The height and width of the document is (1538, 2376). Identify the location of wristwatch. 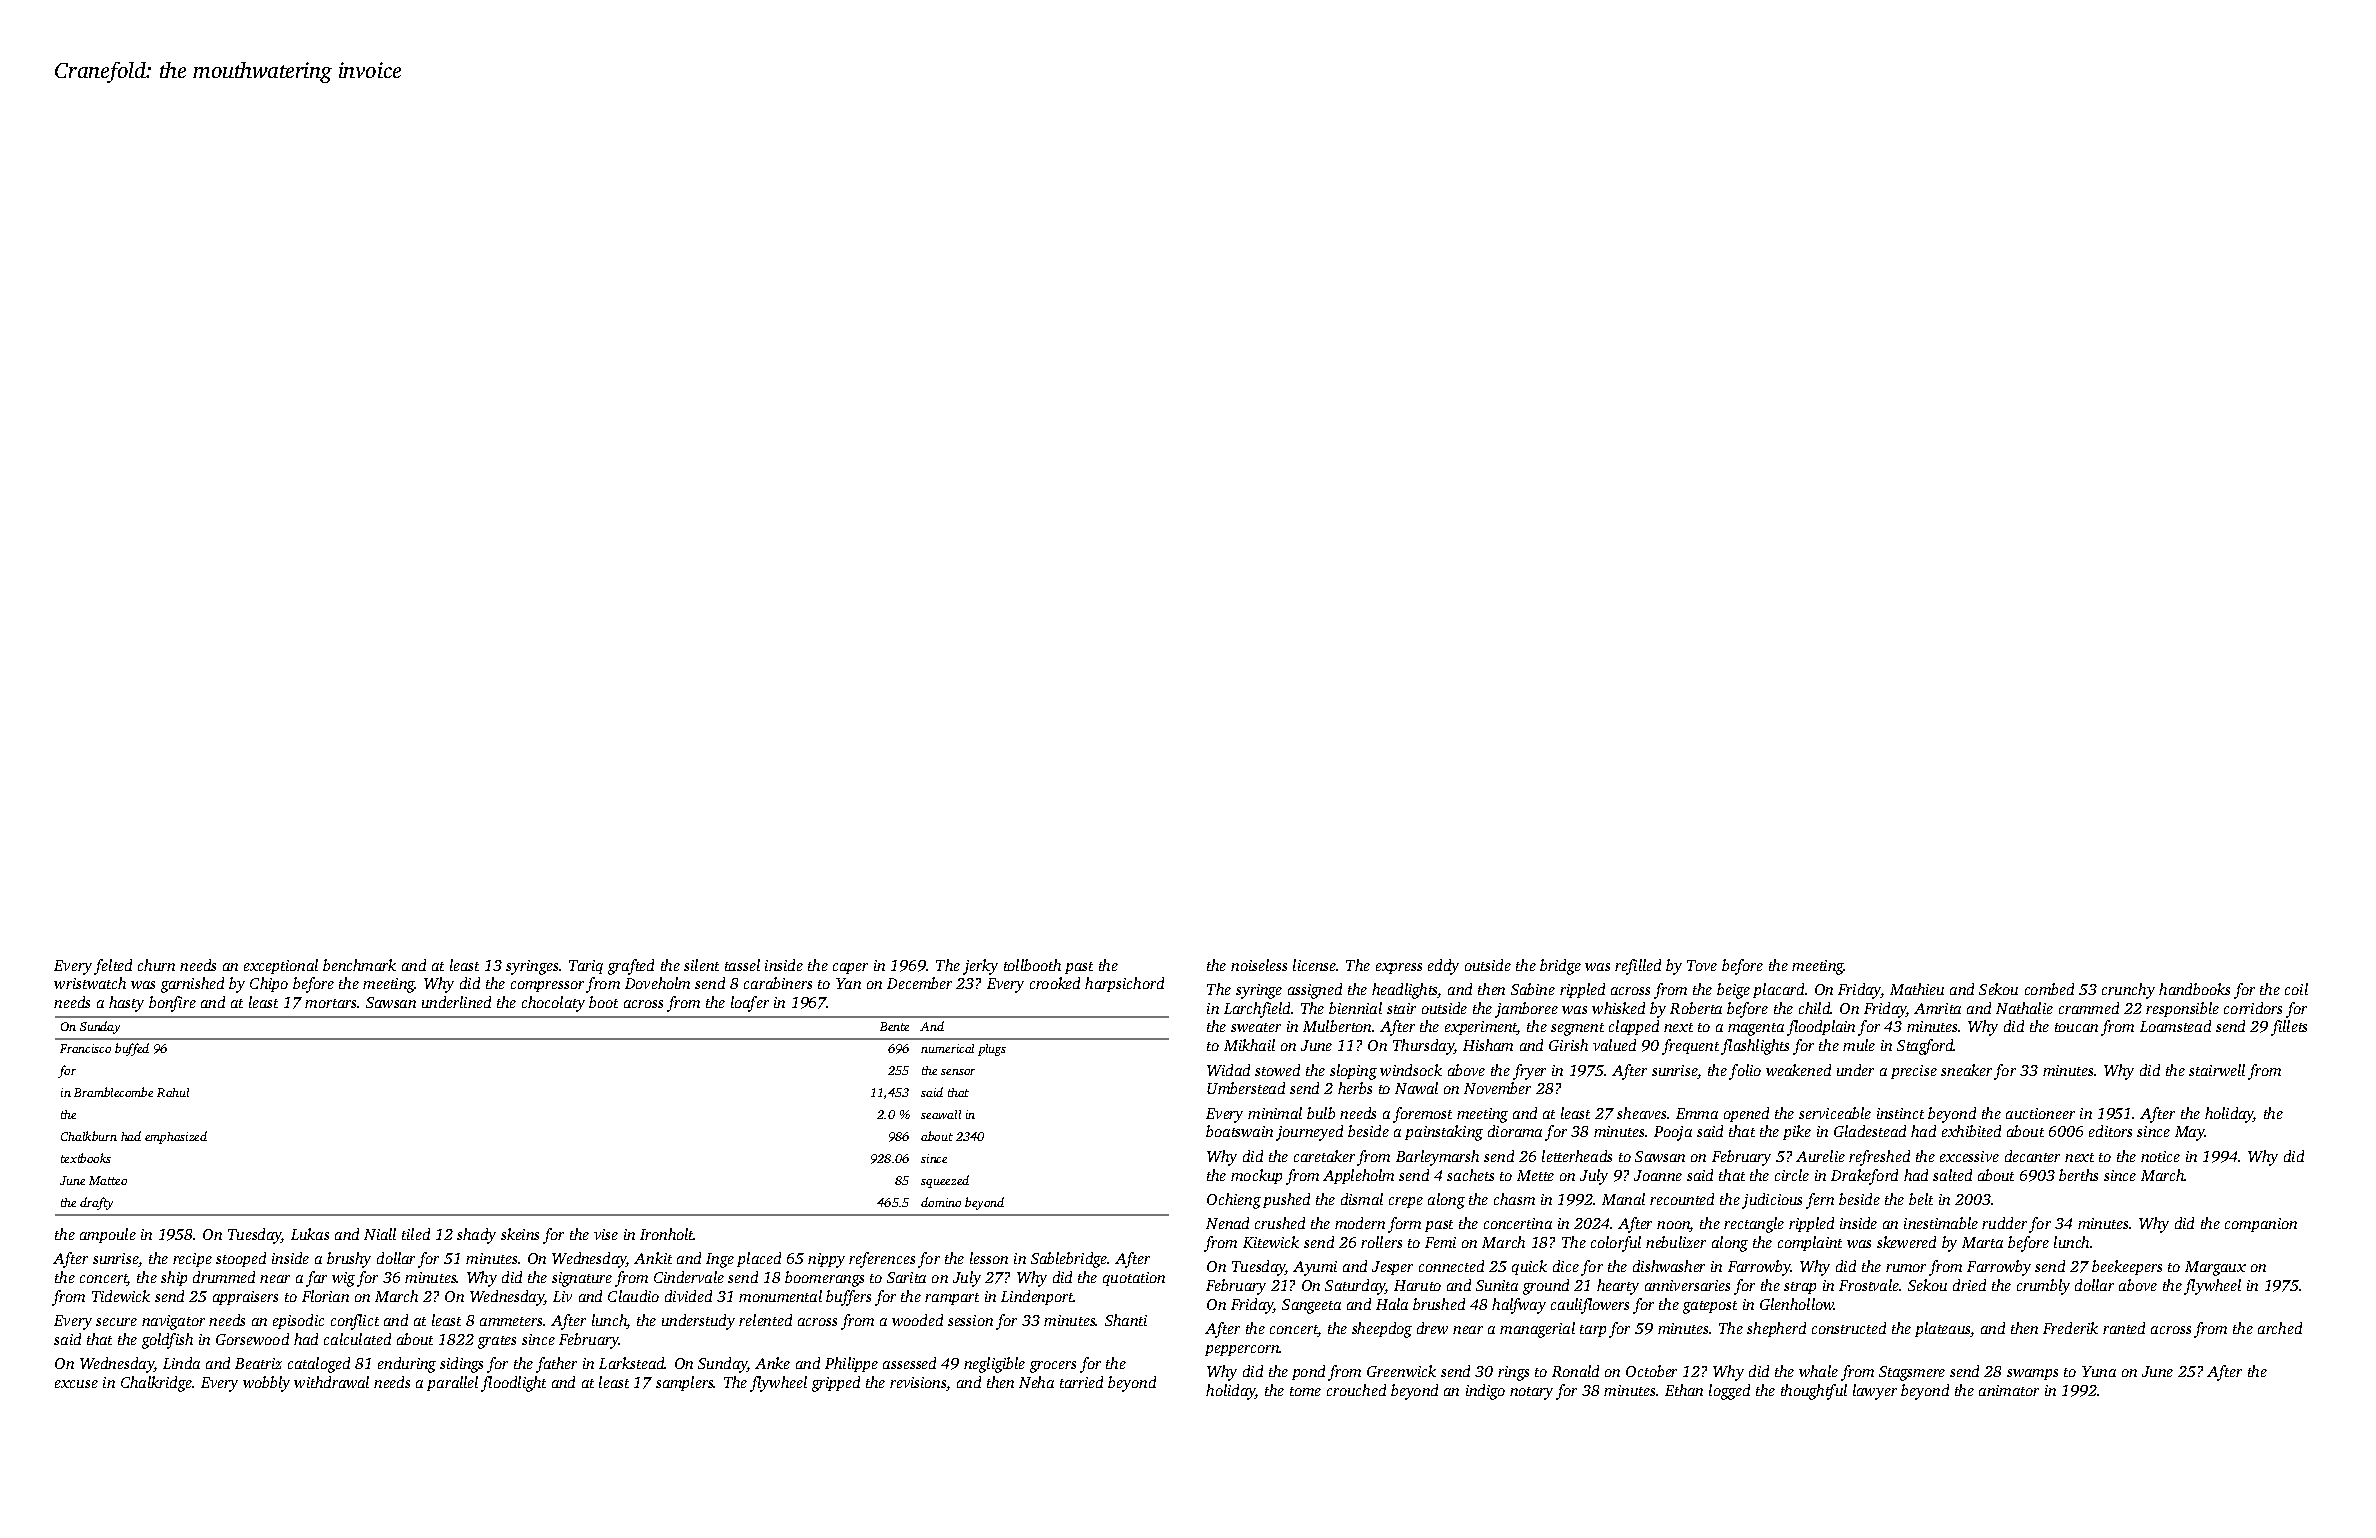
(90, 983).
